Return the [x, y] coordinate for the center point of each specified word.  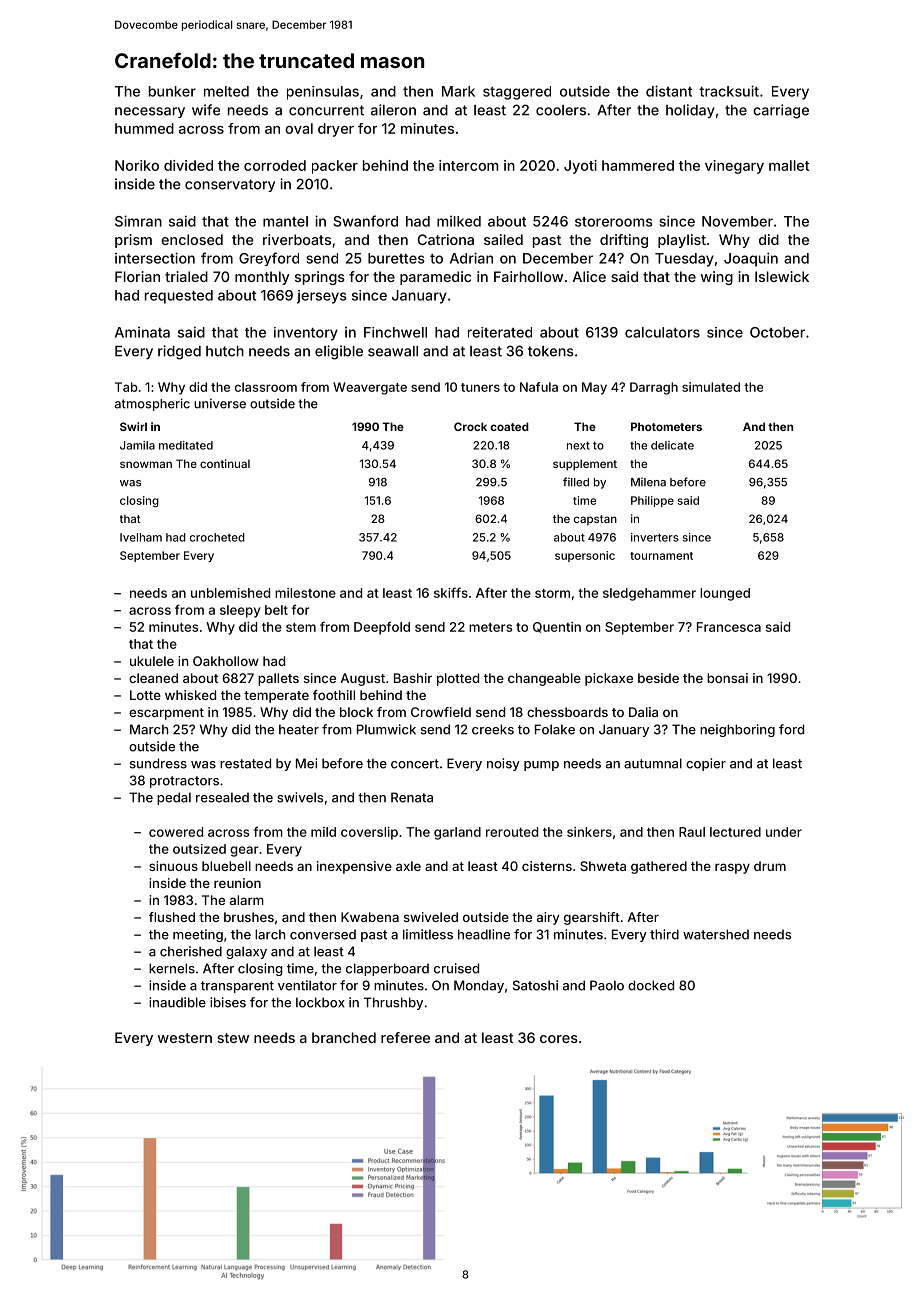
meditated [186, 445]
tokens [551, 351]
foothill [334, 695]
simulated [711, 387]
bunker [172, 91]
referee [405, 1037]
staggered [517, 93]
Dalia [643, 712]
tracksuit [729, 91]
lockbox [320, 1002]
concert [415, 764]
